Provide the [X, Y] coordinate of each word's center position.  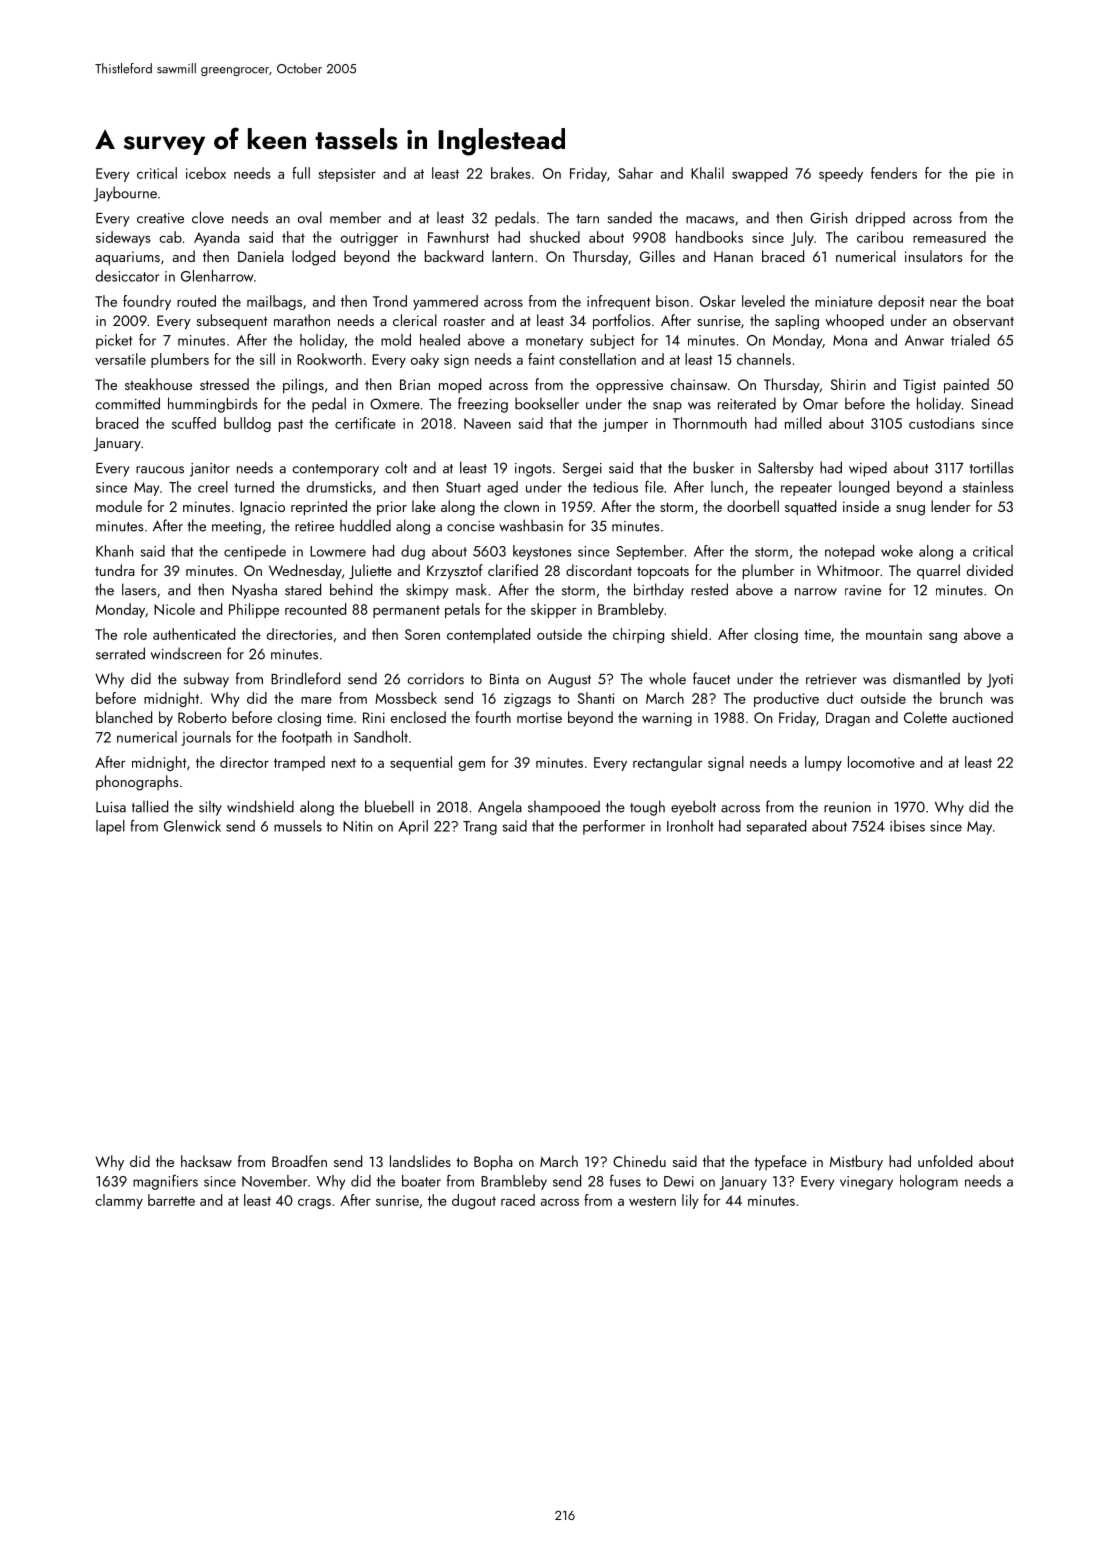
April [413, 827]
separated [776, 827]
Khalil [707, 173]
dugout [474, 1201]
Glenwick [192, 826]
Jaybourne [125, 194]
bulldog [247, 424]
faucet [711, 678]
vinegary [866, 1183]
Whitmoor [848, 570]
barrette [171, 1200]
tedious [615, 487]
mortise [539, 717]
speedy [841, 174]
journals [206, 738]
